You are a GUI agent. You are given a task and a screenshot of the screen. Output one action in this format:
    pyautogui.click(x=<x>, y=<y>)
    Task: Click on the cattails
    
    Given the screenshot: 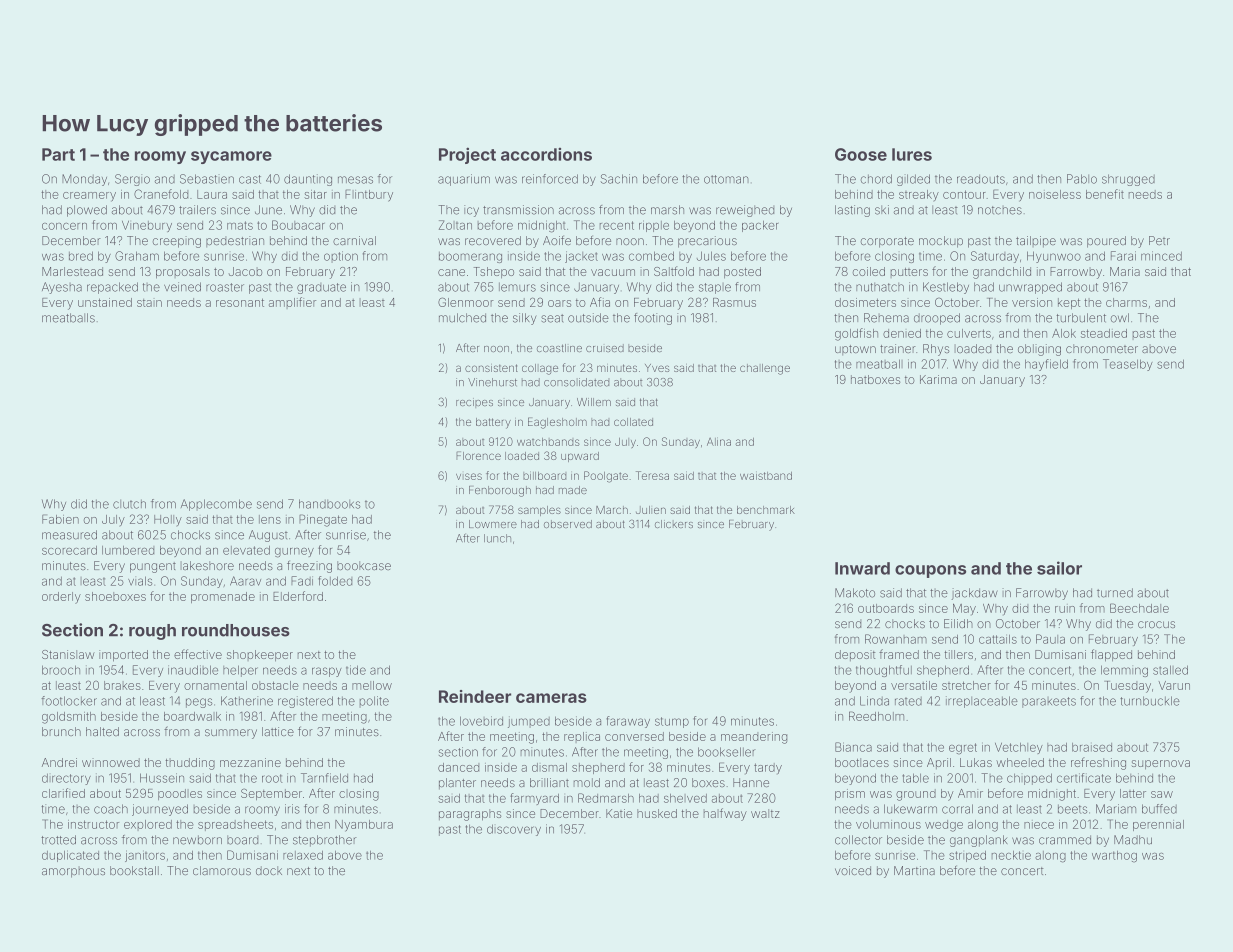 What is the action you would take?
    pyautogui.click(x=998, y=639)
